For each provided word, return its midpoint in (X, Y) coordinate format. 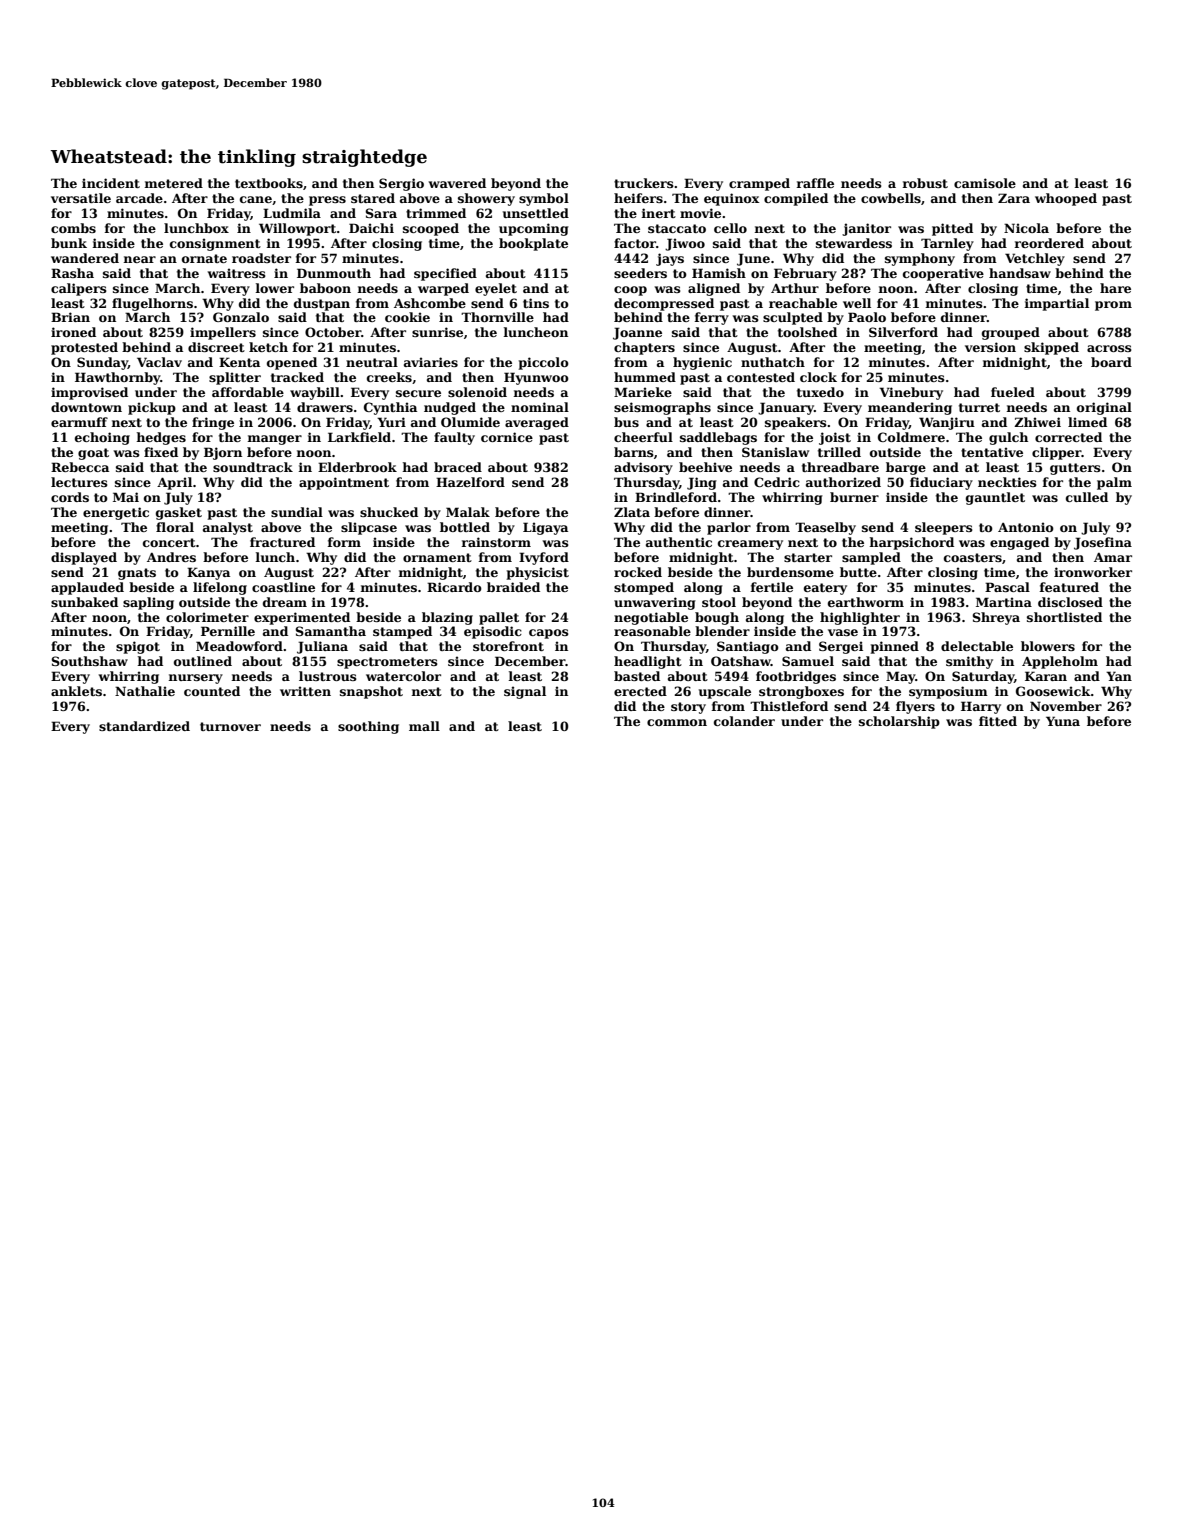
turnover (230, 726)
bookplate (533, 244)
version (990, 347)
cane (256, 199)
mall (424, 726)
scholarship (899, 722)
